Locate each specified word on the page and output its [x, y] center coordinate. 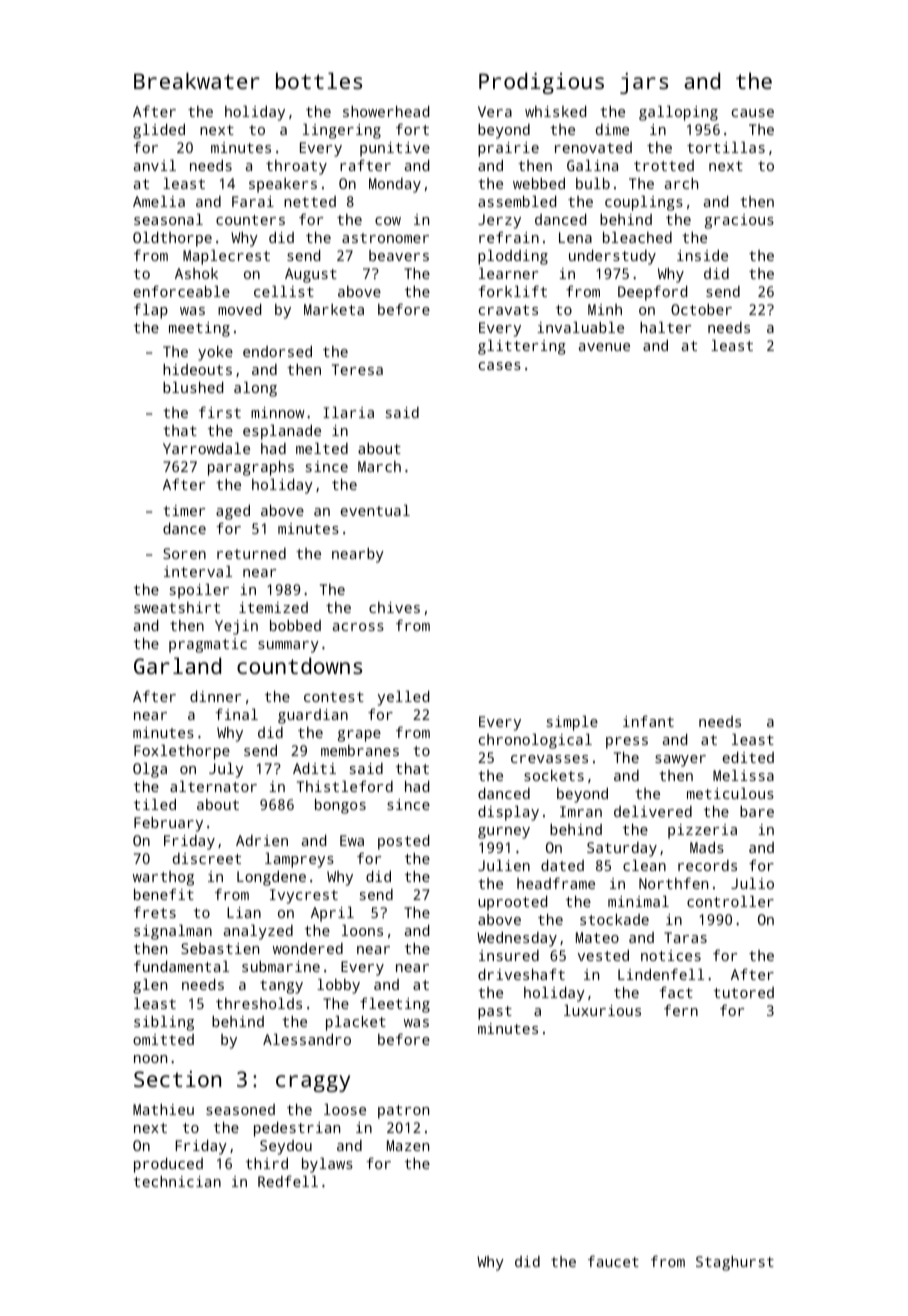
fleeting [395, 1005]
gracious [739, 221]
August [311, 275]
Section [177, 1079]
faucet [613, 1261]
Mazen [408, 1145]
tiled [155, 804]
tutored [744, 992]
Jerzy [499, 221]
